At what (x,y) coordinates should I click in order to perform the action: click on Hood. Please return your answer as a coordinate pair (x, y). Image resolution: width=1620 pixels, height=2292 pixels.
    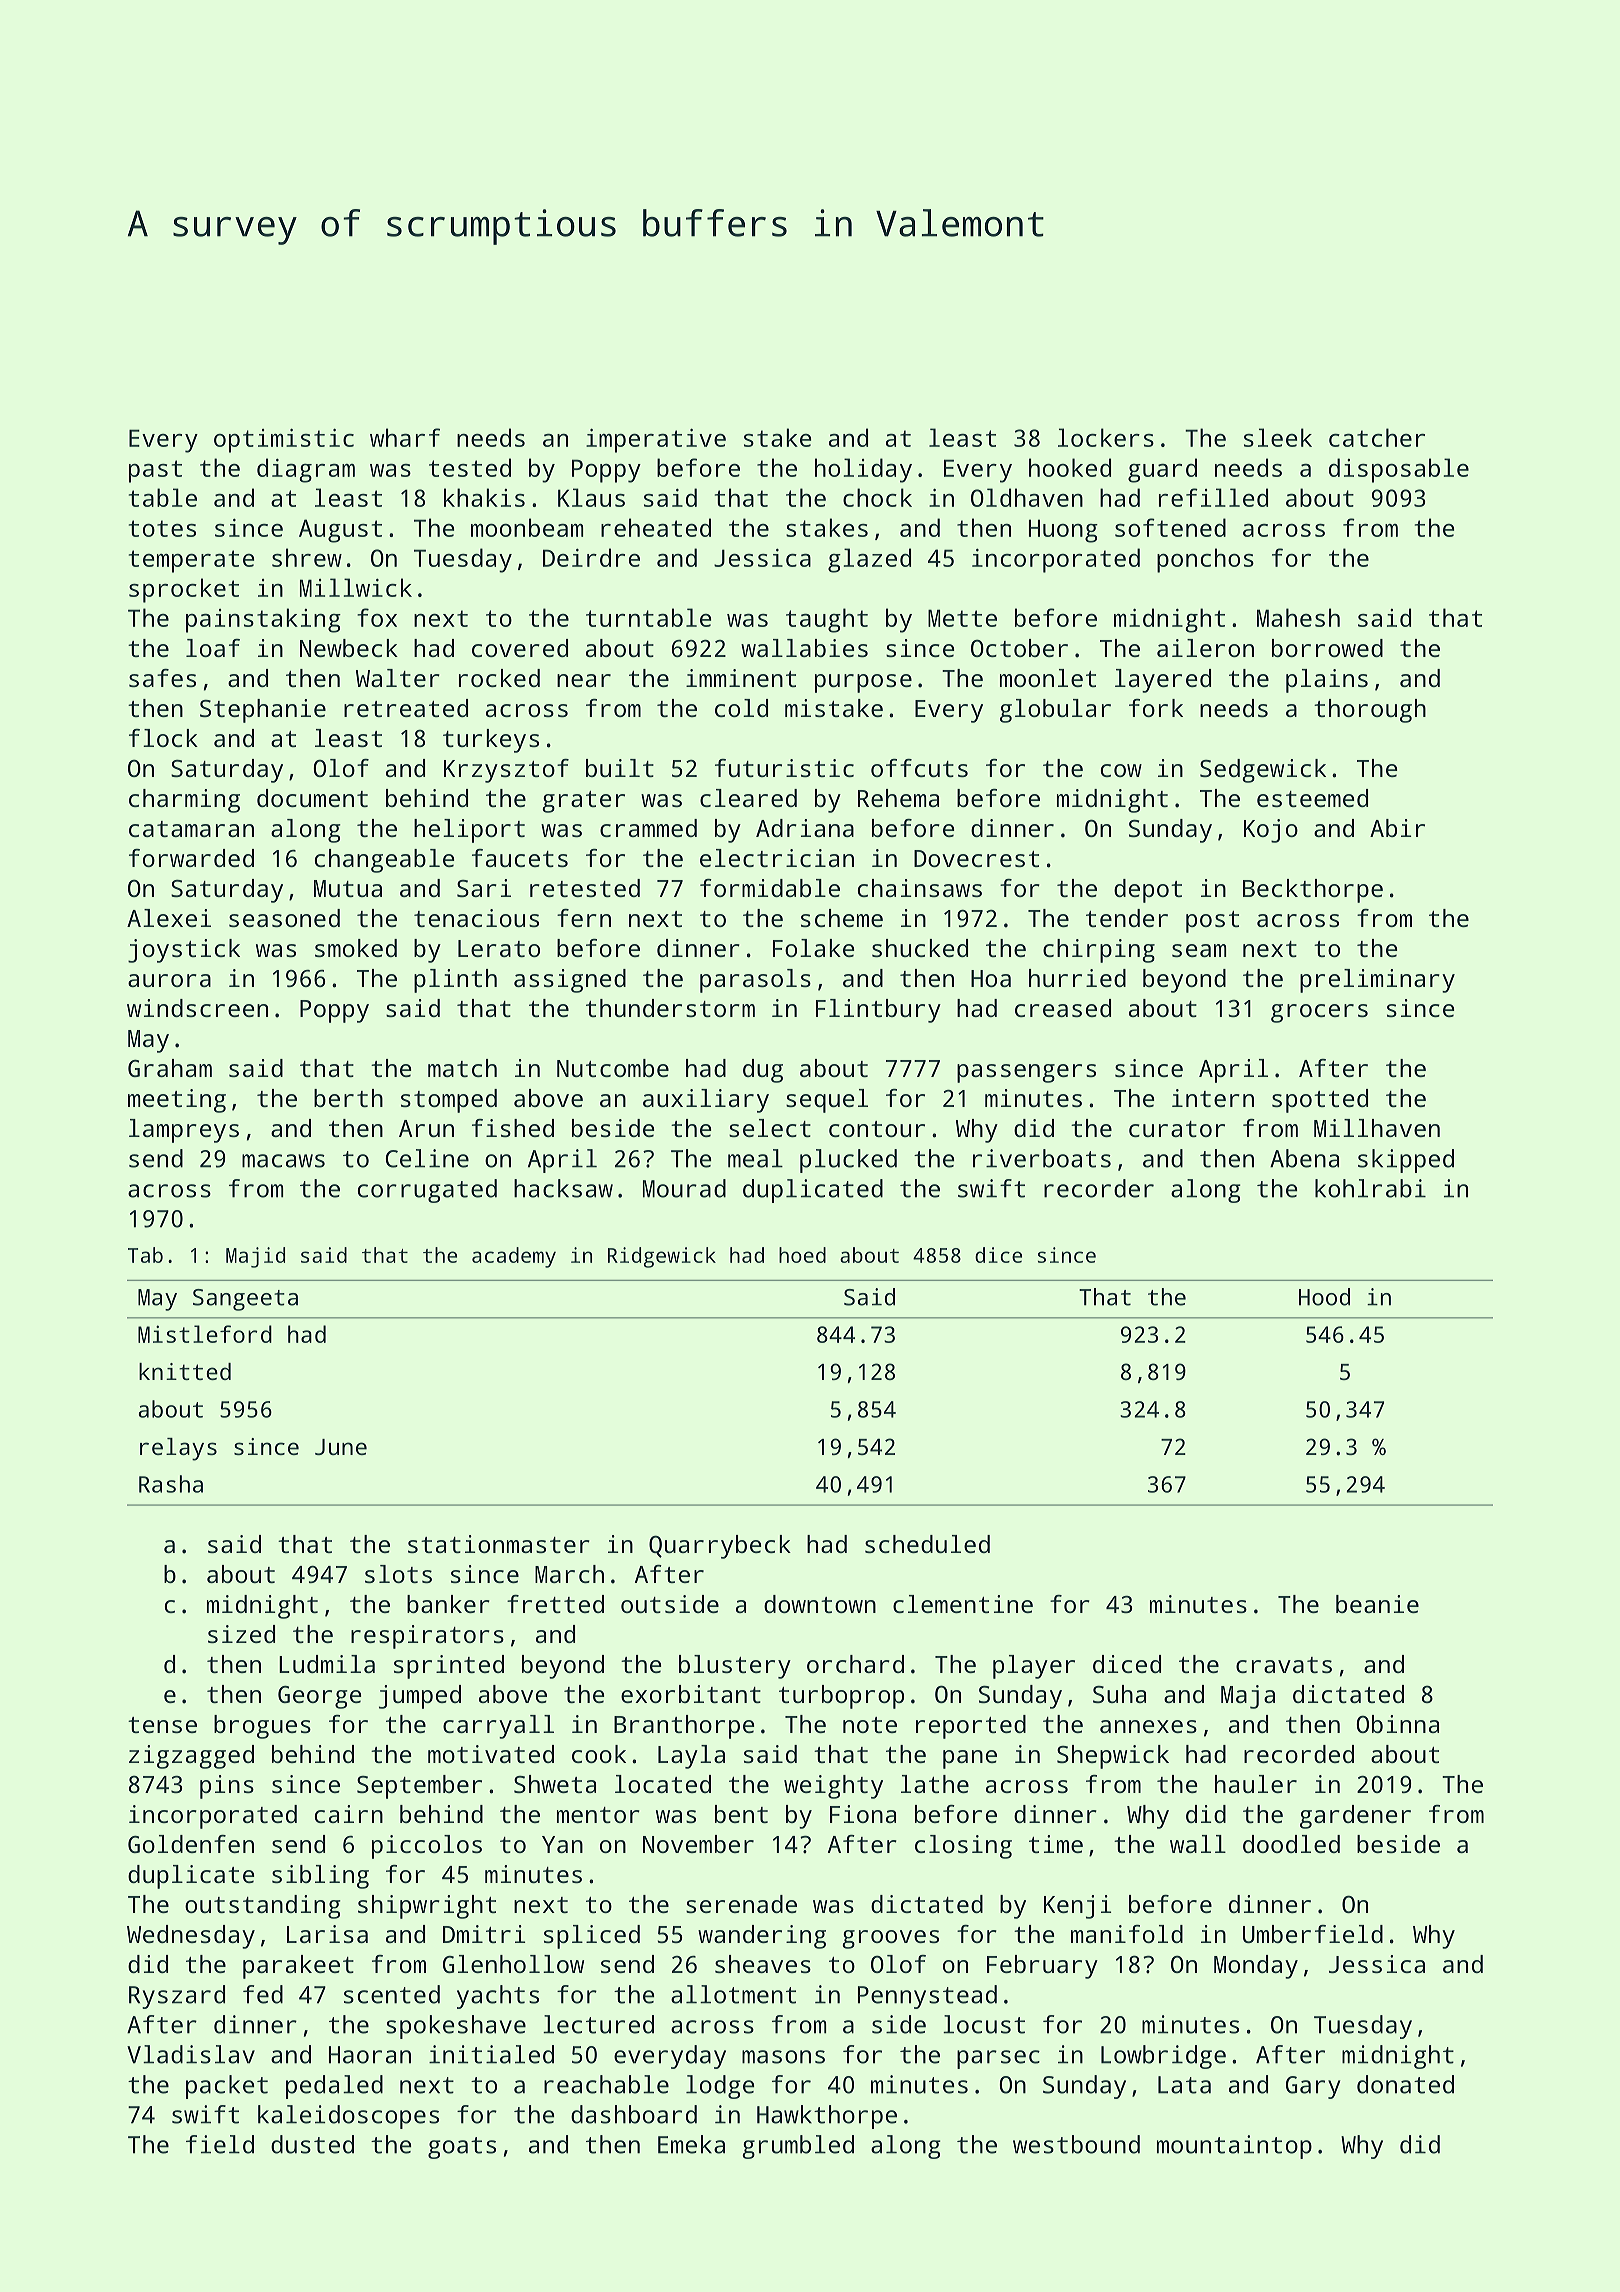
    Looking at the image, I should click on (1324, 1297).
